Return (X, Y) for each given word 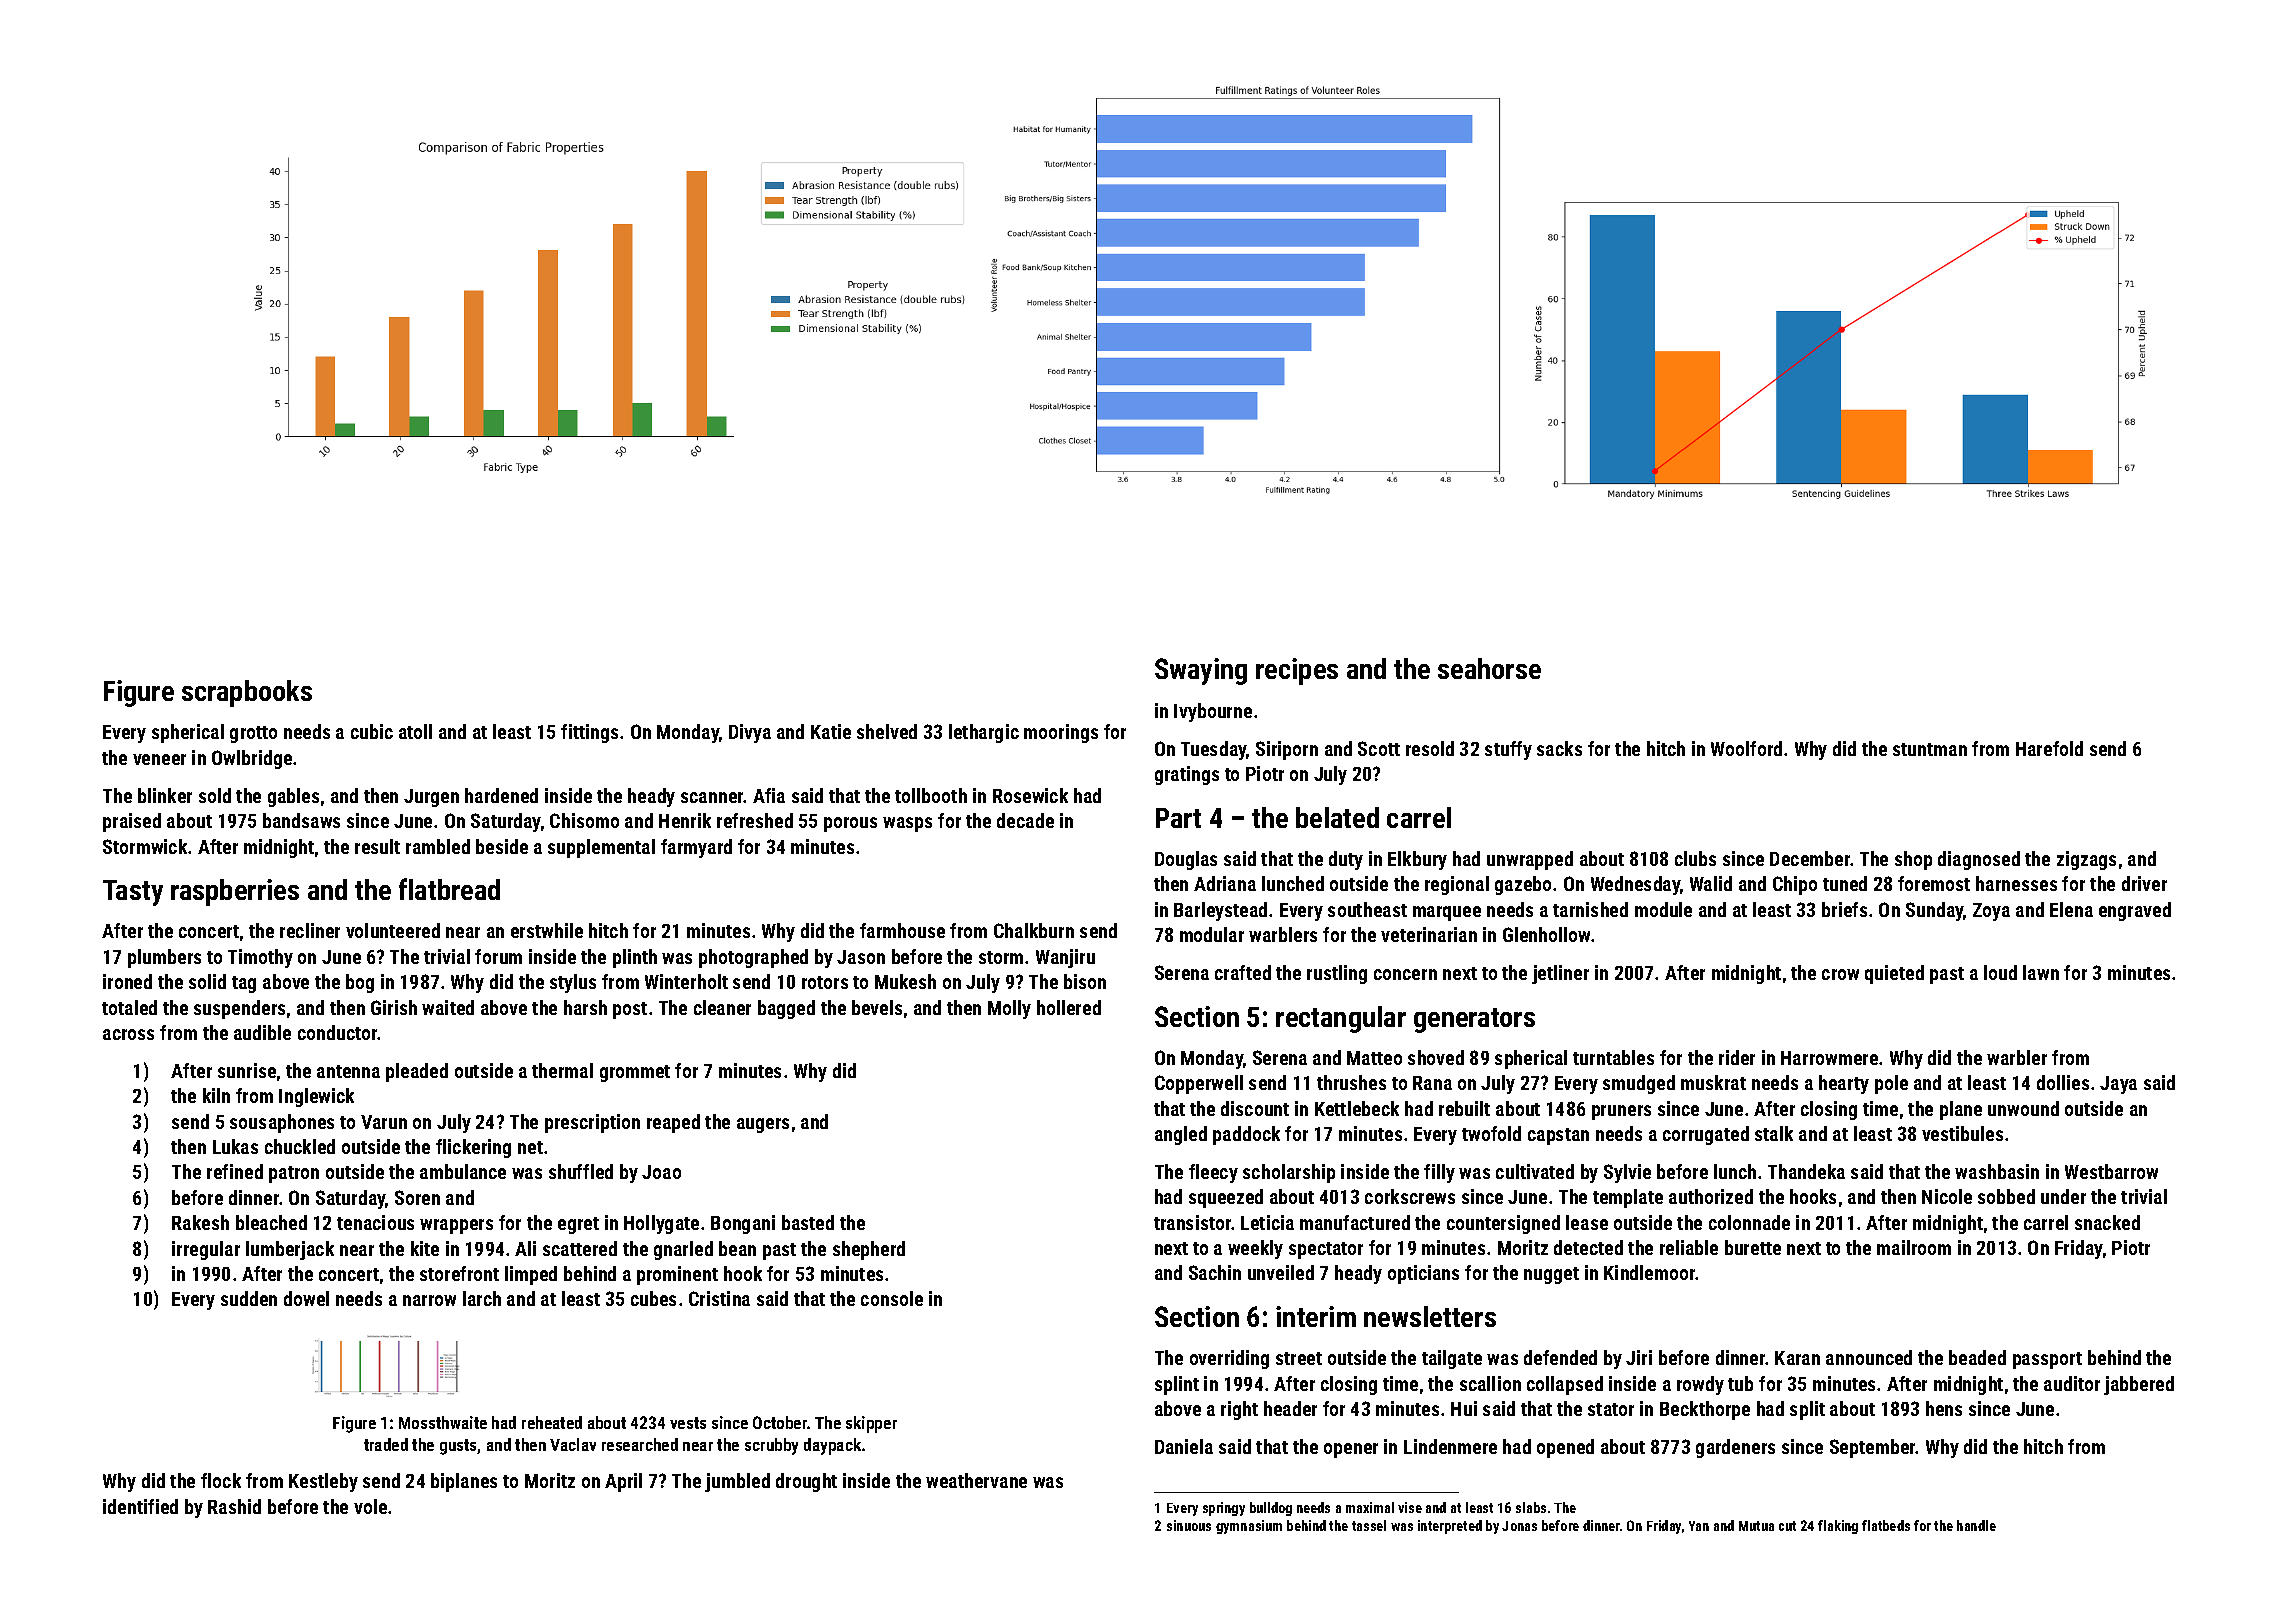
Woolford (1746, 748)
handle (1976, 1525)
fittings (589, 733)
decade (1025, 820)
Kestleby (323, 1482)
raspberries (235, 892)
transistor (1192, 1222)
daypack (832, 1446)
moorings (1061, 733)
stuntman (1930, 749)
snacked (2107, 1222)
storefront (459, 1273)
